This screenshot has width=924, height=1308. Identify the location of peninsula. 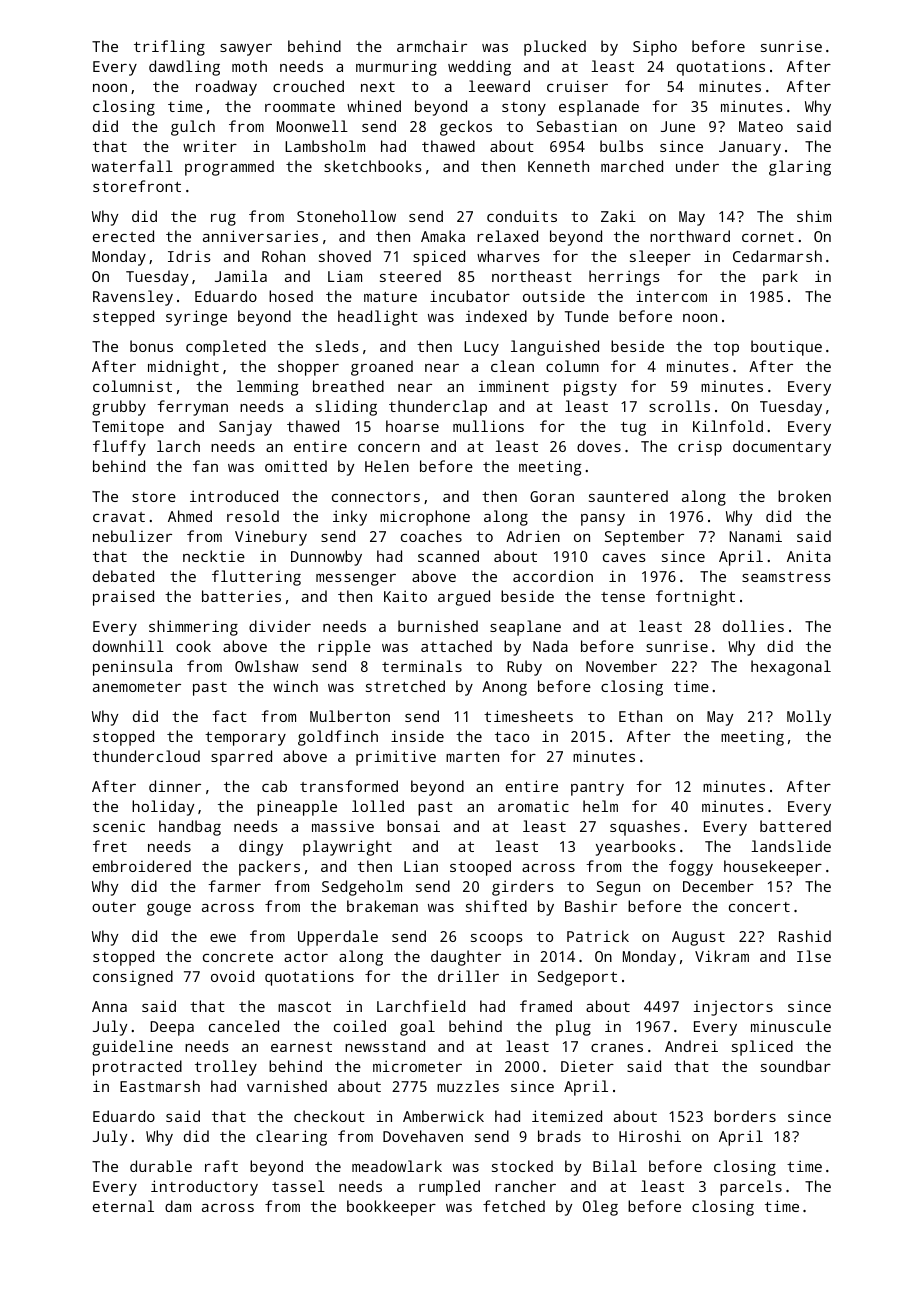
(132, 668).
